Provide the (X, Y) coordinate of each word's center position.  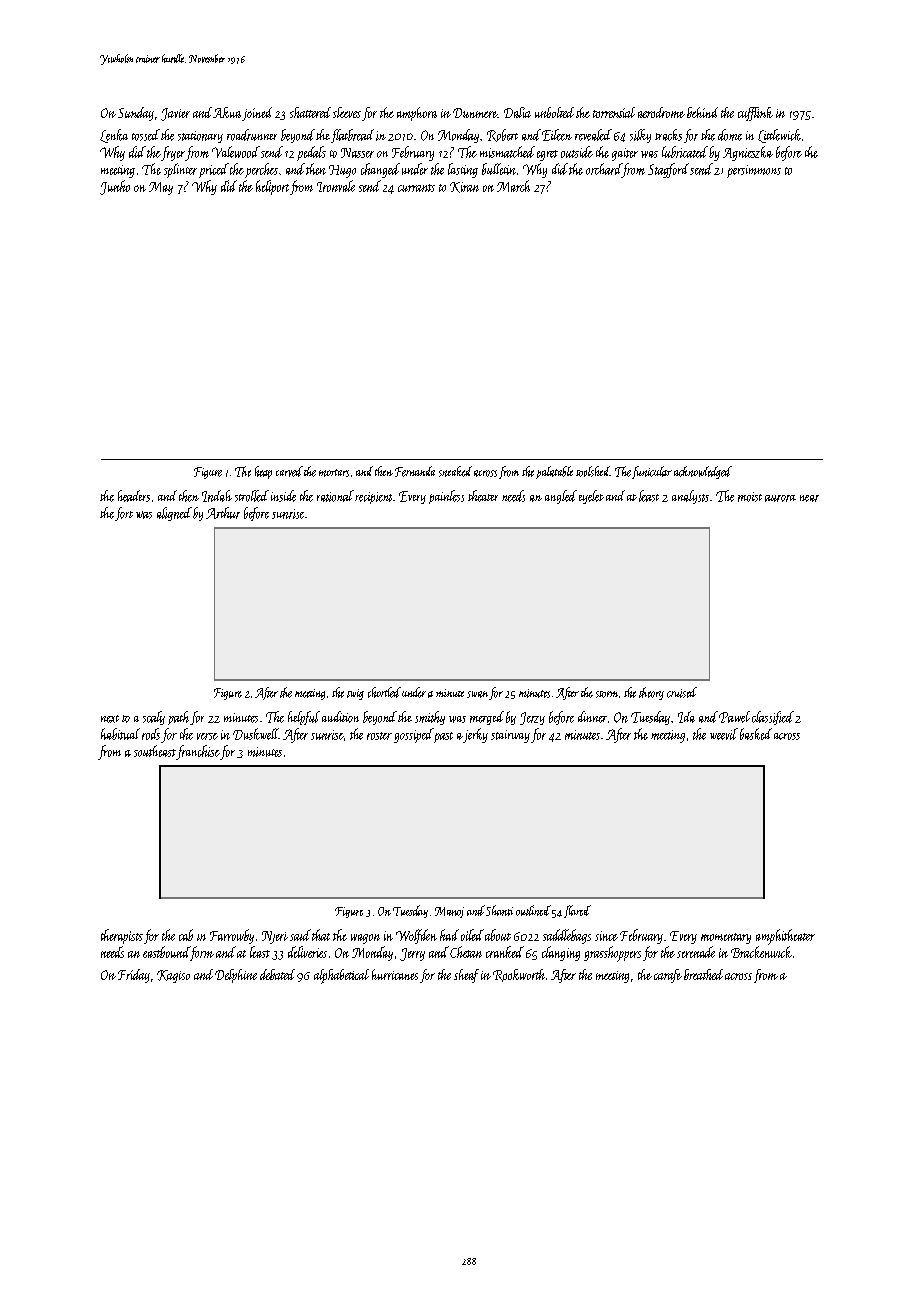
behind (702, 112)
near (809, 498)
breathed (703, 974)
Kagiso (173, 976)
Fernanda (415, 471)
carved (289, 471)
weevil (724, 734)
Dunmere (475, 113)
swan (477, 694)
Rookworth (519, 975)
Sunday (136, 114)
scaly (154, 718)
